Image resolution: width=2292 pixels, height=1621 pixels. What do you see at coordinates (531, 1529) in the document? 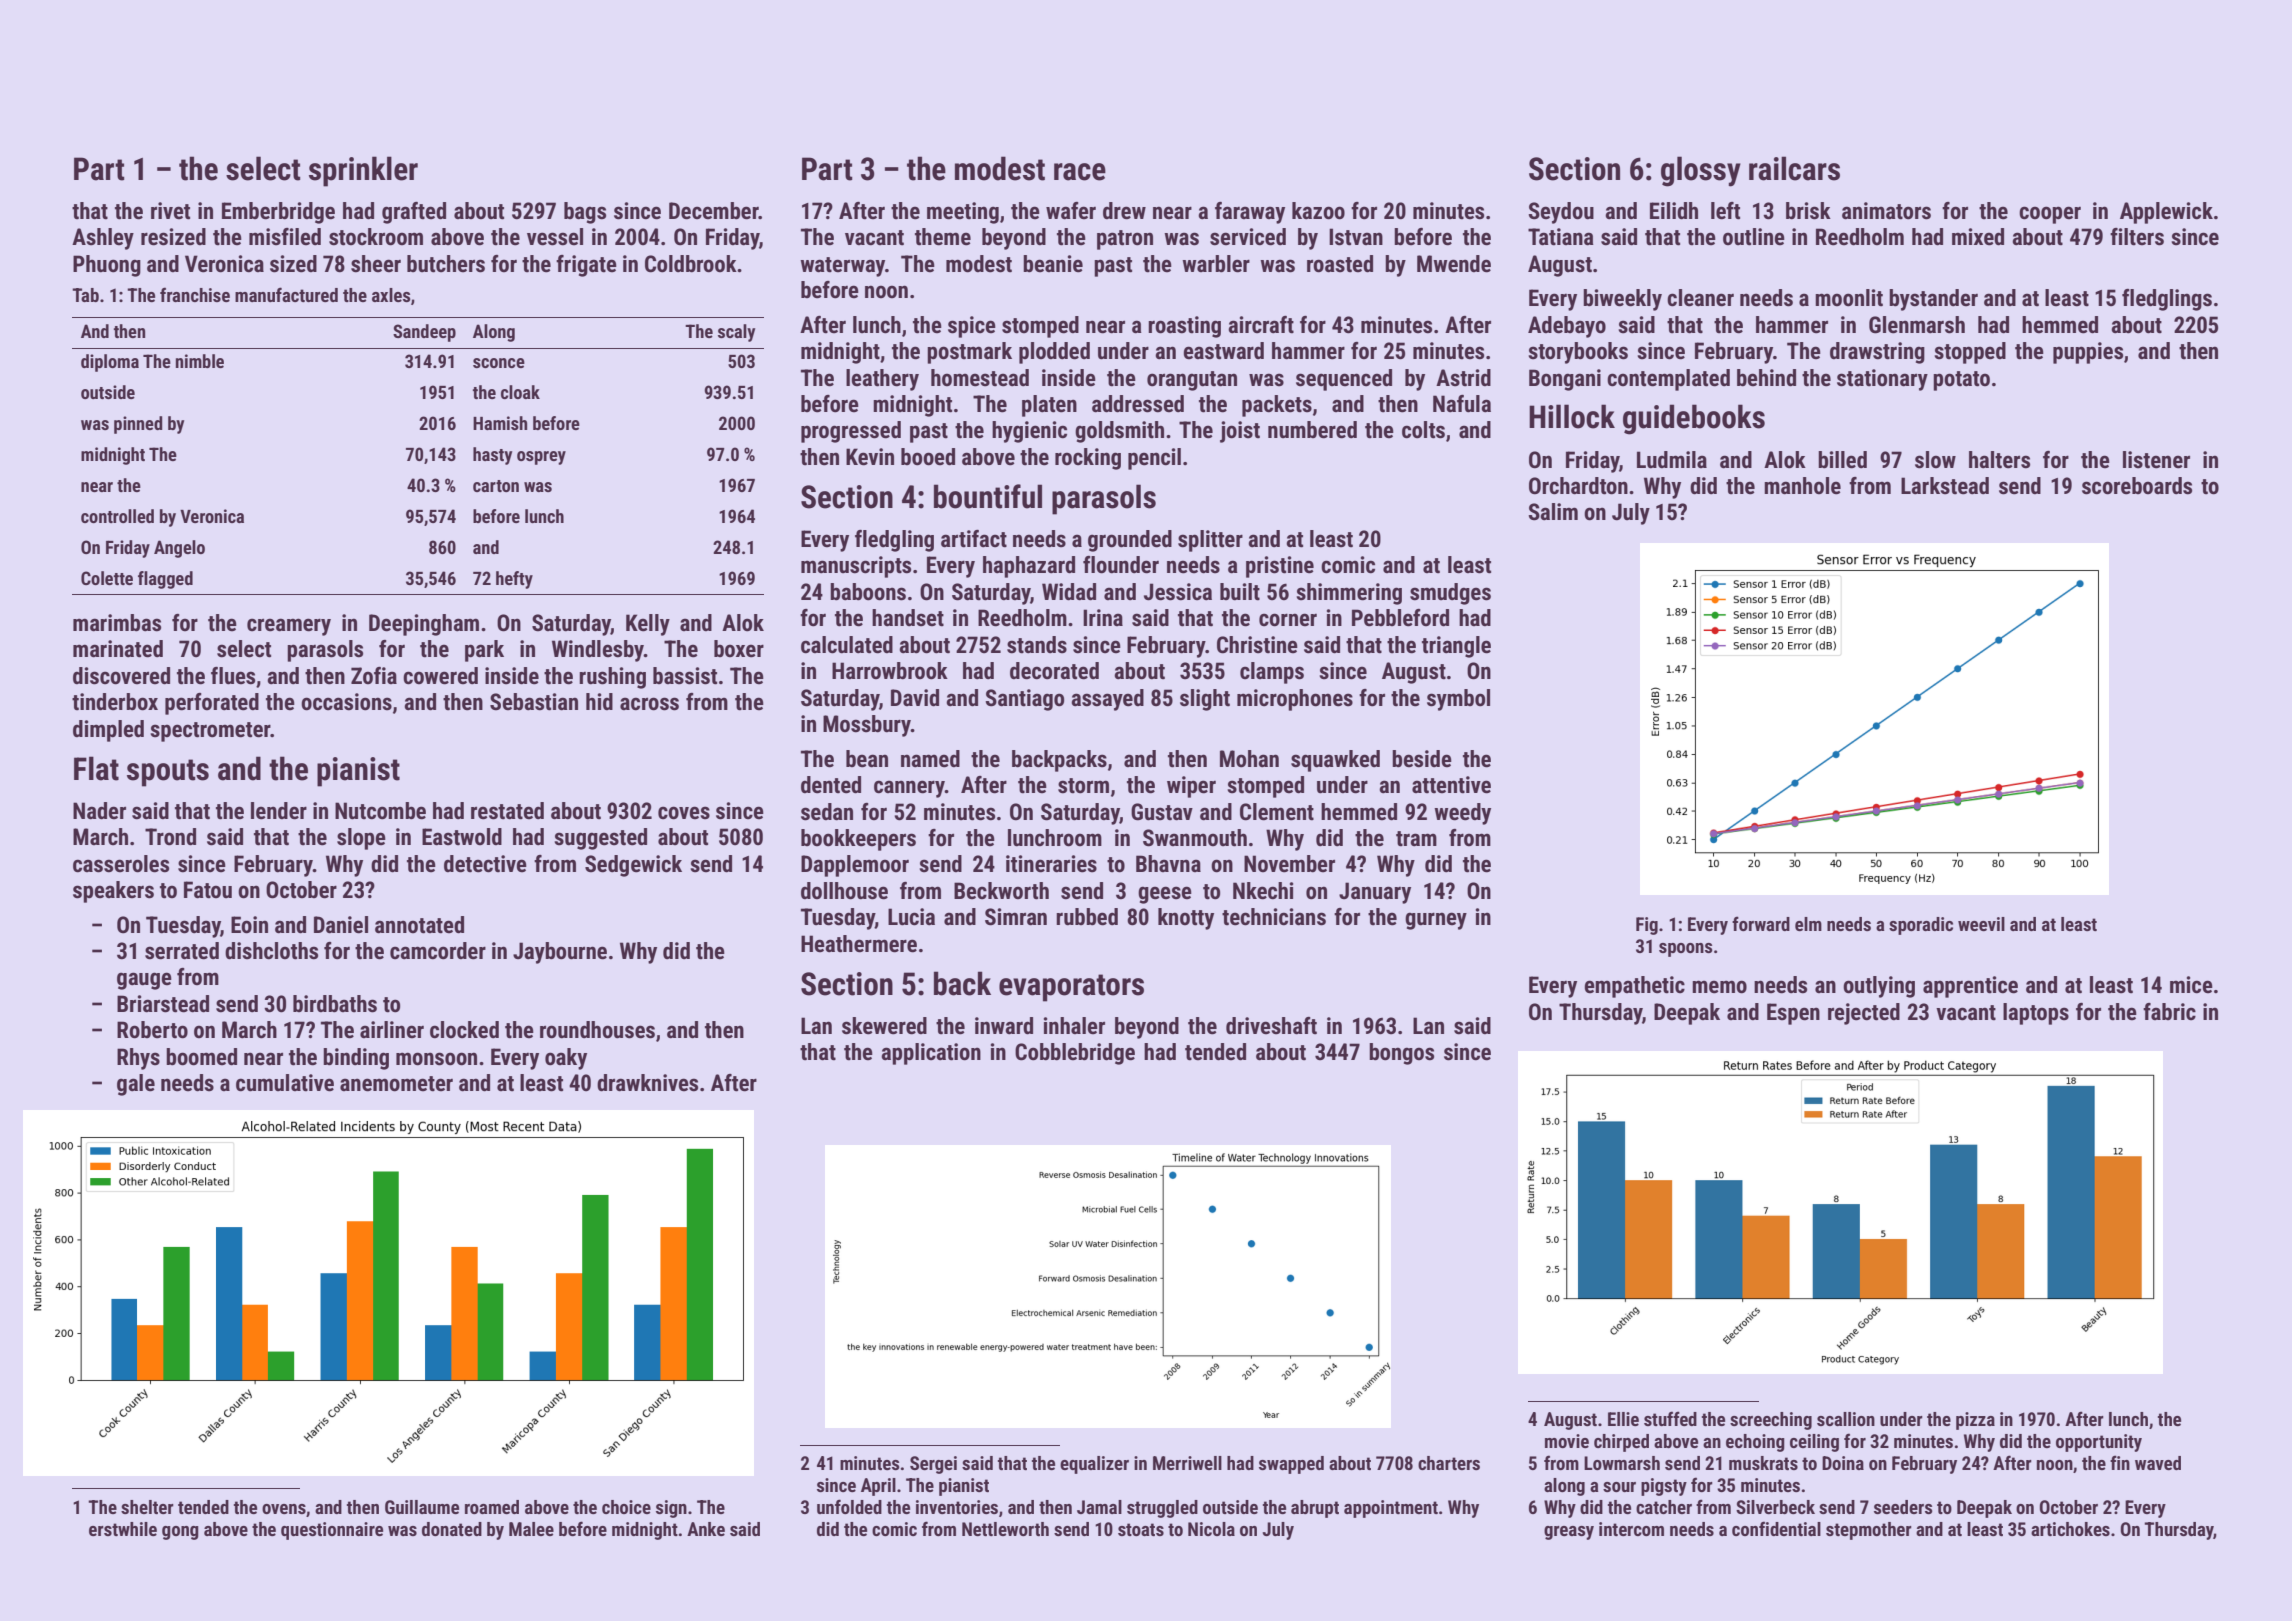
I see `Malee` at bounding box center [531, 1529].
